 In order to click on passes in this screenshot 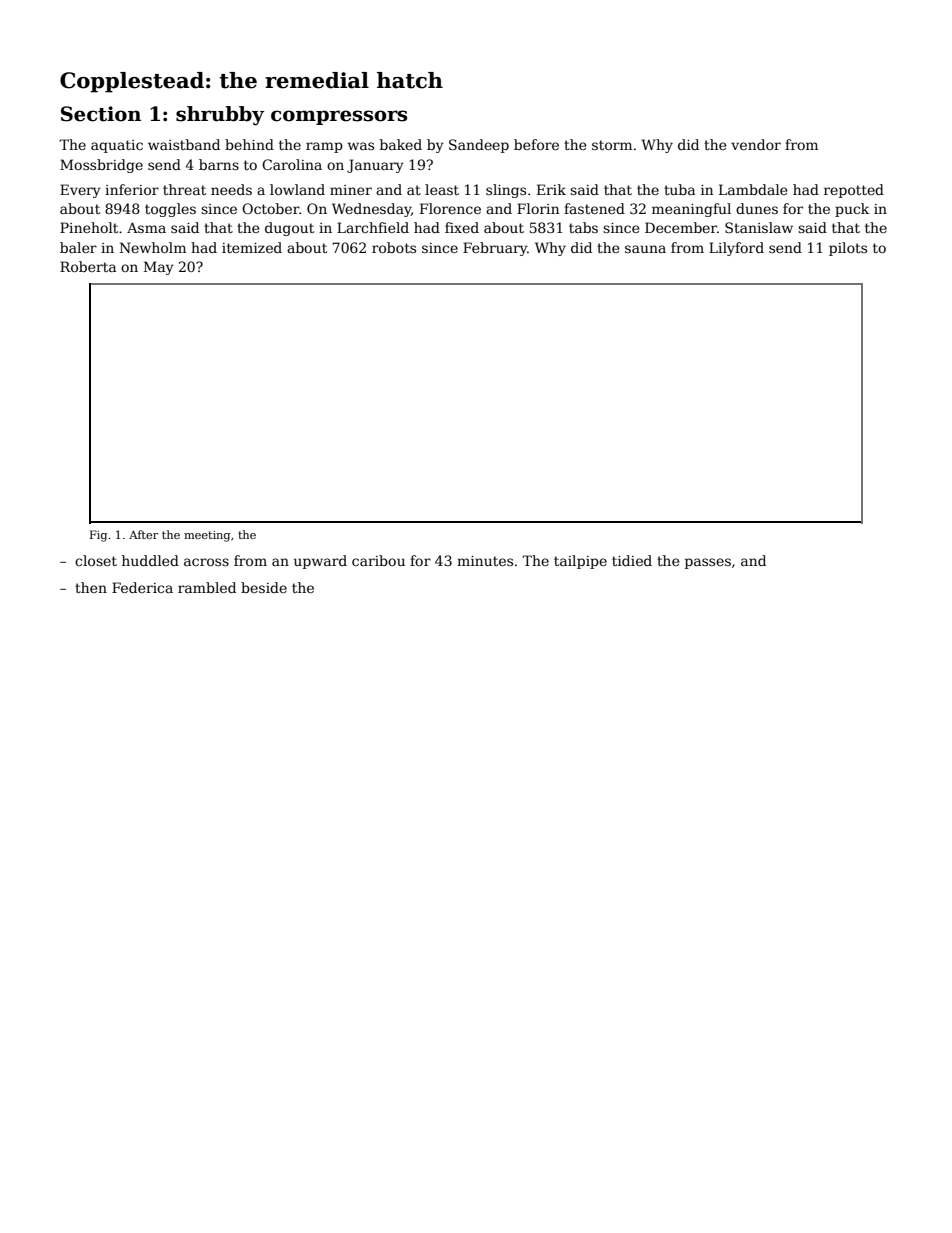, I will do `click(708, 563)`.
